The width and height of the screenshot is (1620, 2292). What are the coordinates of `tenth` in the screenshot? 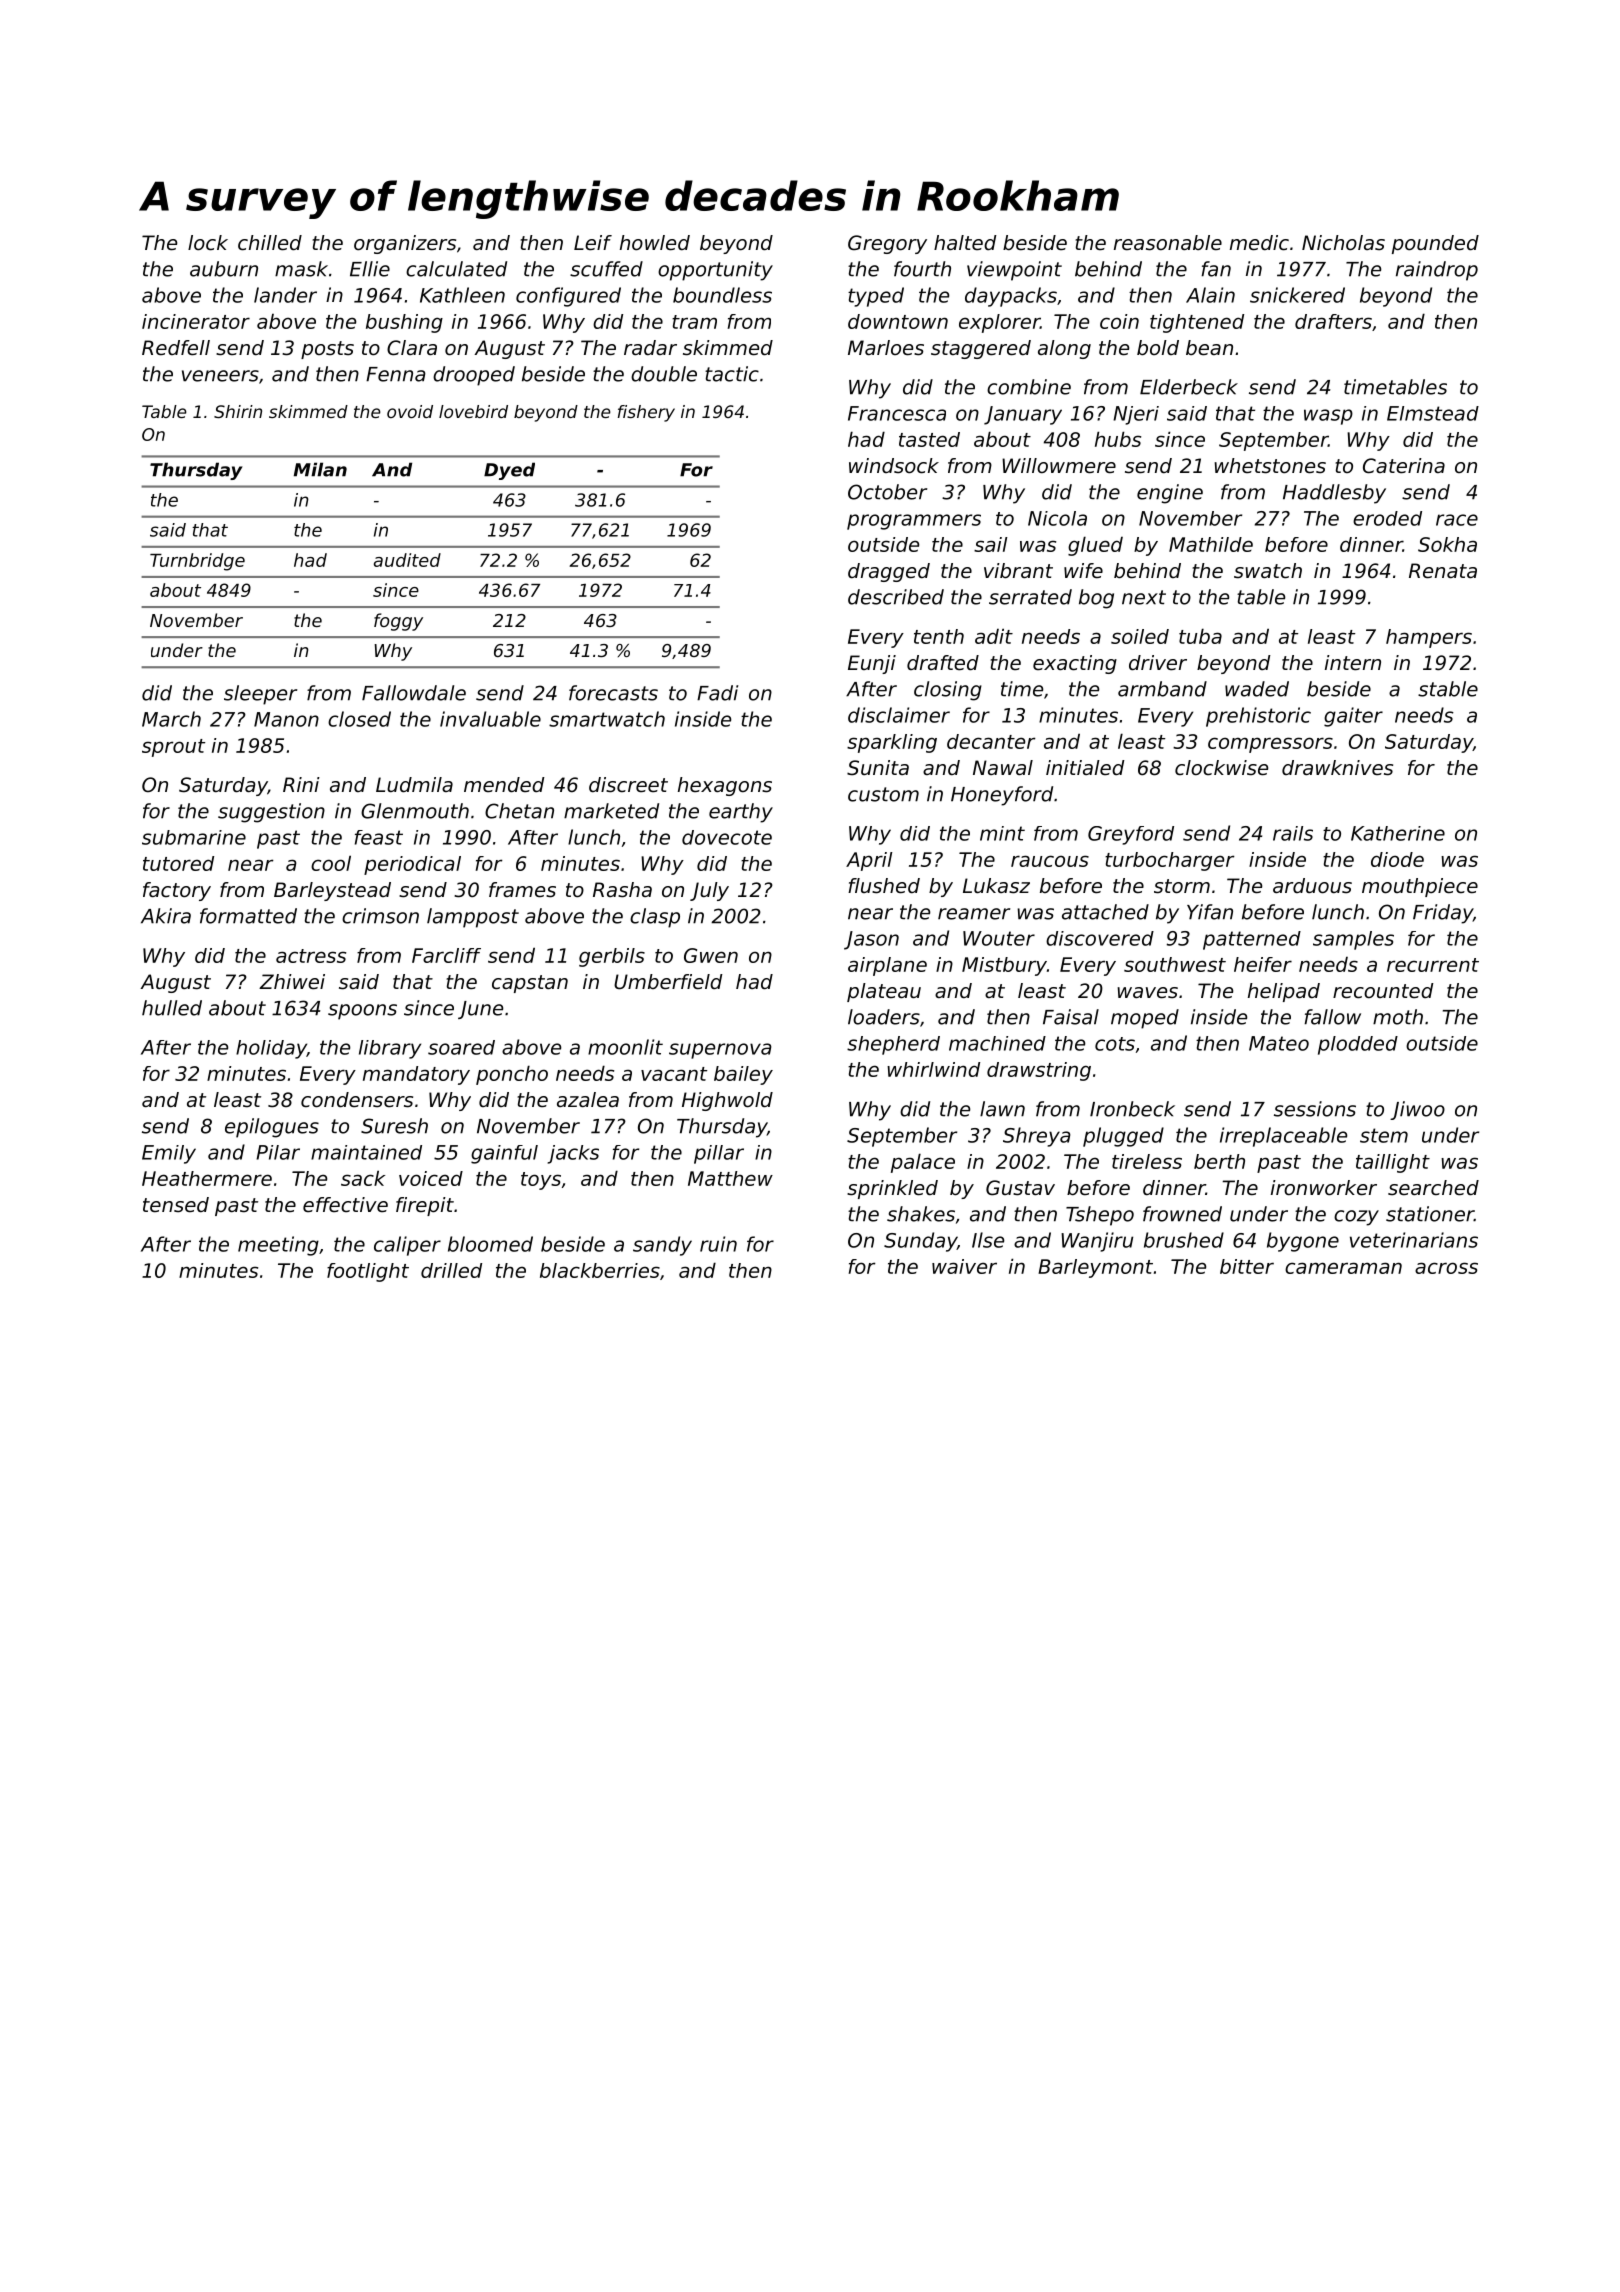 It's located at (939, 636).
